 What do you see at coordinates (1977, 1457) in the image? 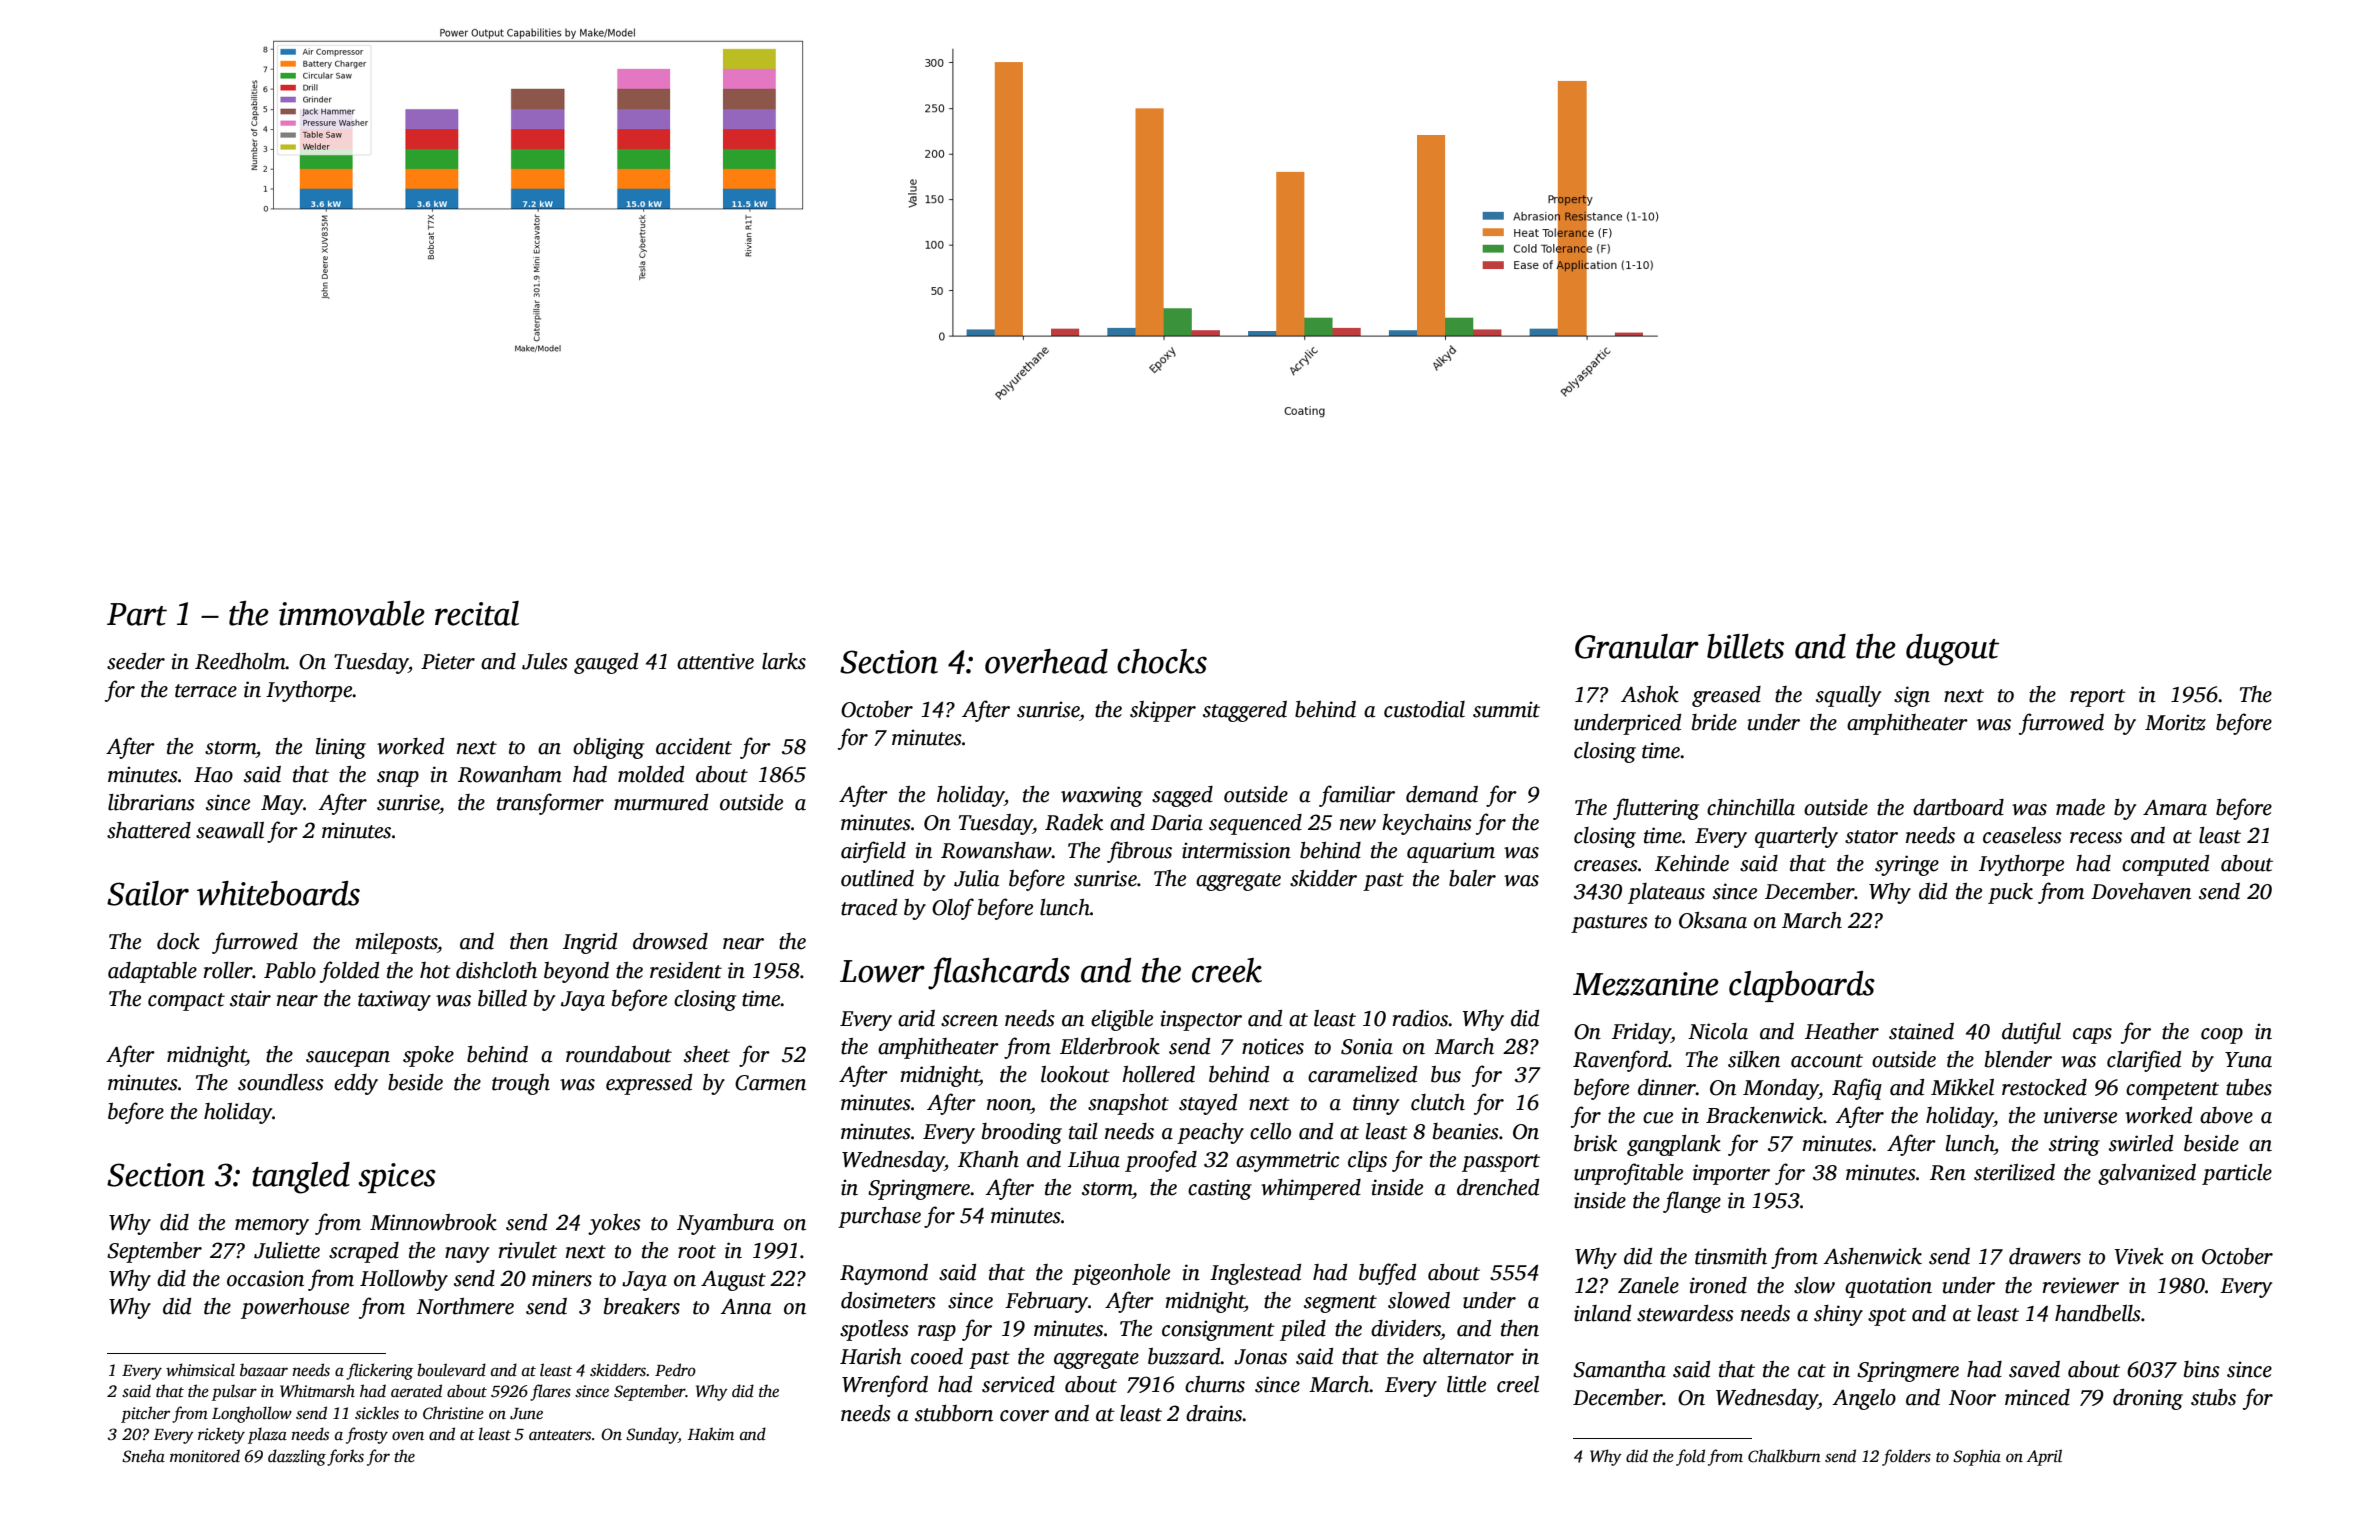
I see `Sophia` at bounding box center [1977, 1457].
